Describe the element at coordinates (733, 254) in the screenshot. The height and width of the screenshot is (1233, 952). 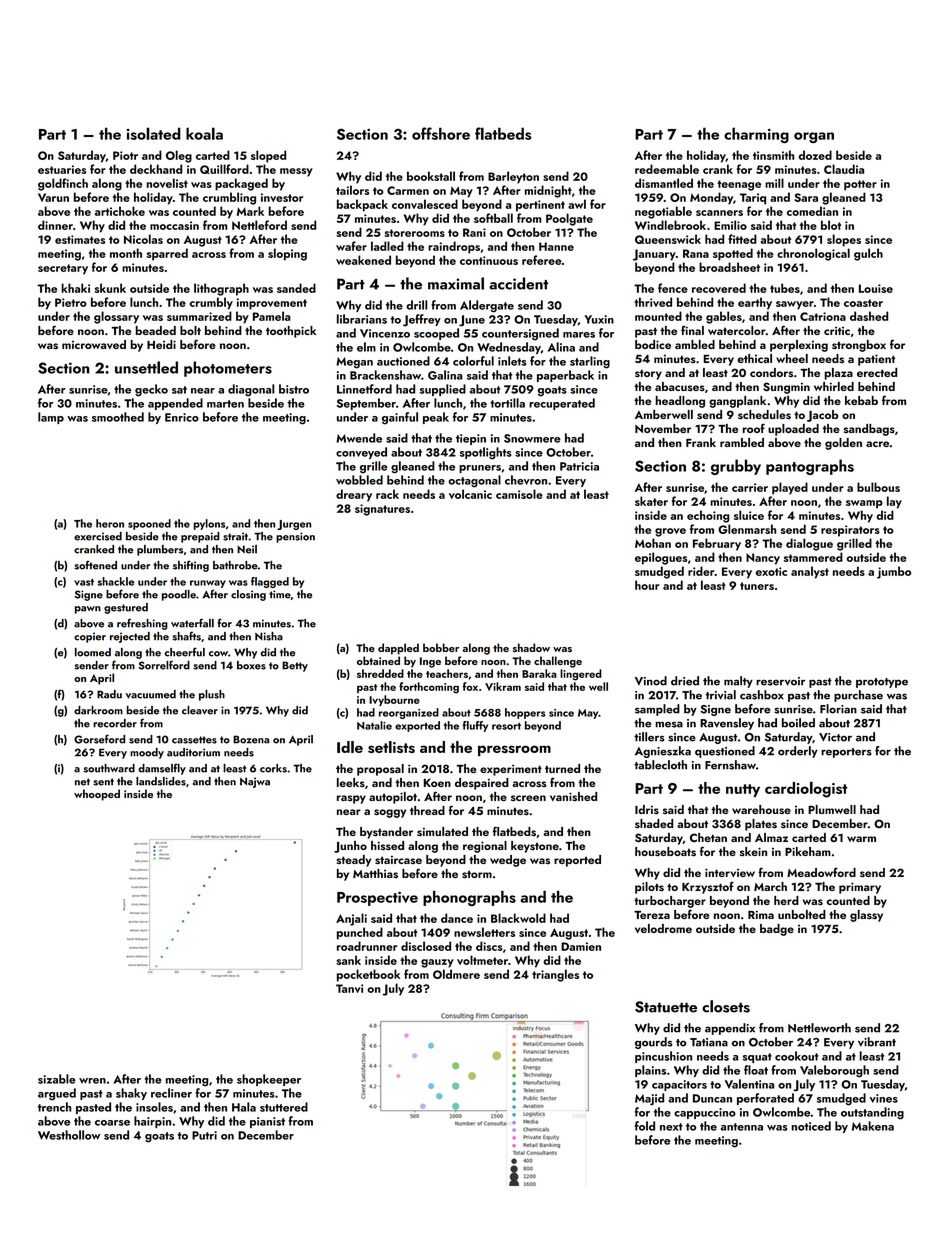
I see `spotted` at that location.
